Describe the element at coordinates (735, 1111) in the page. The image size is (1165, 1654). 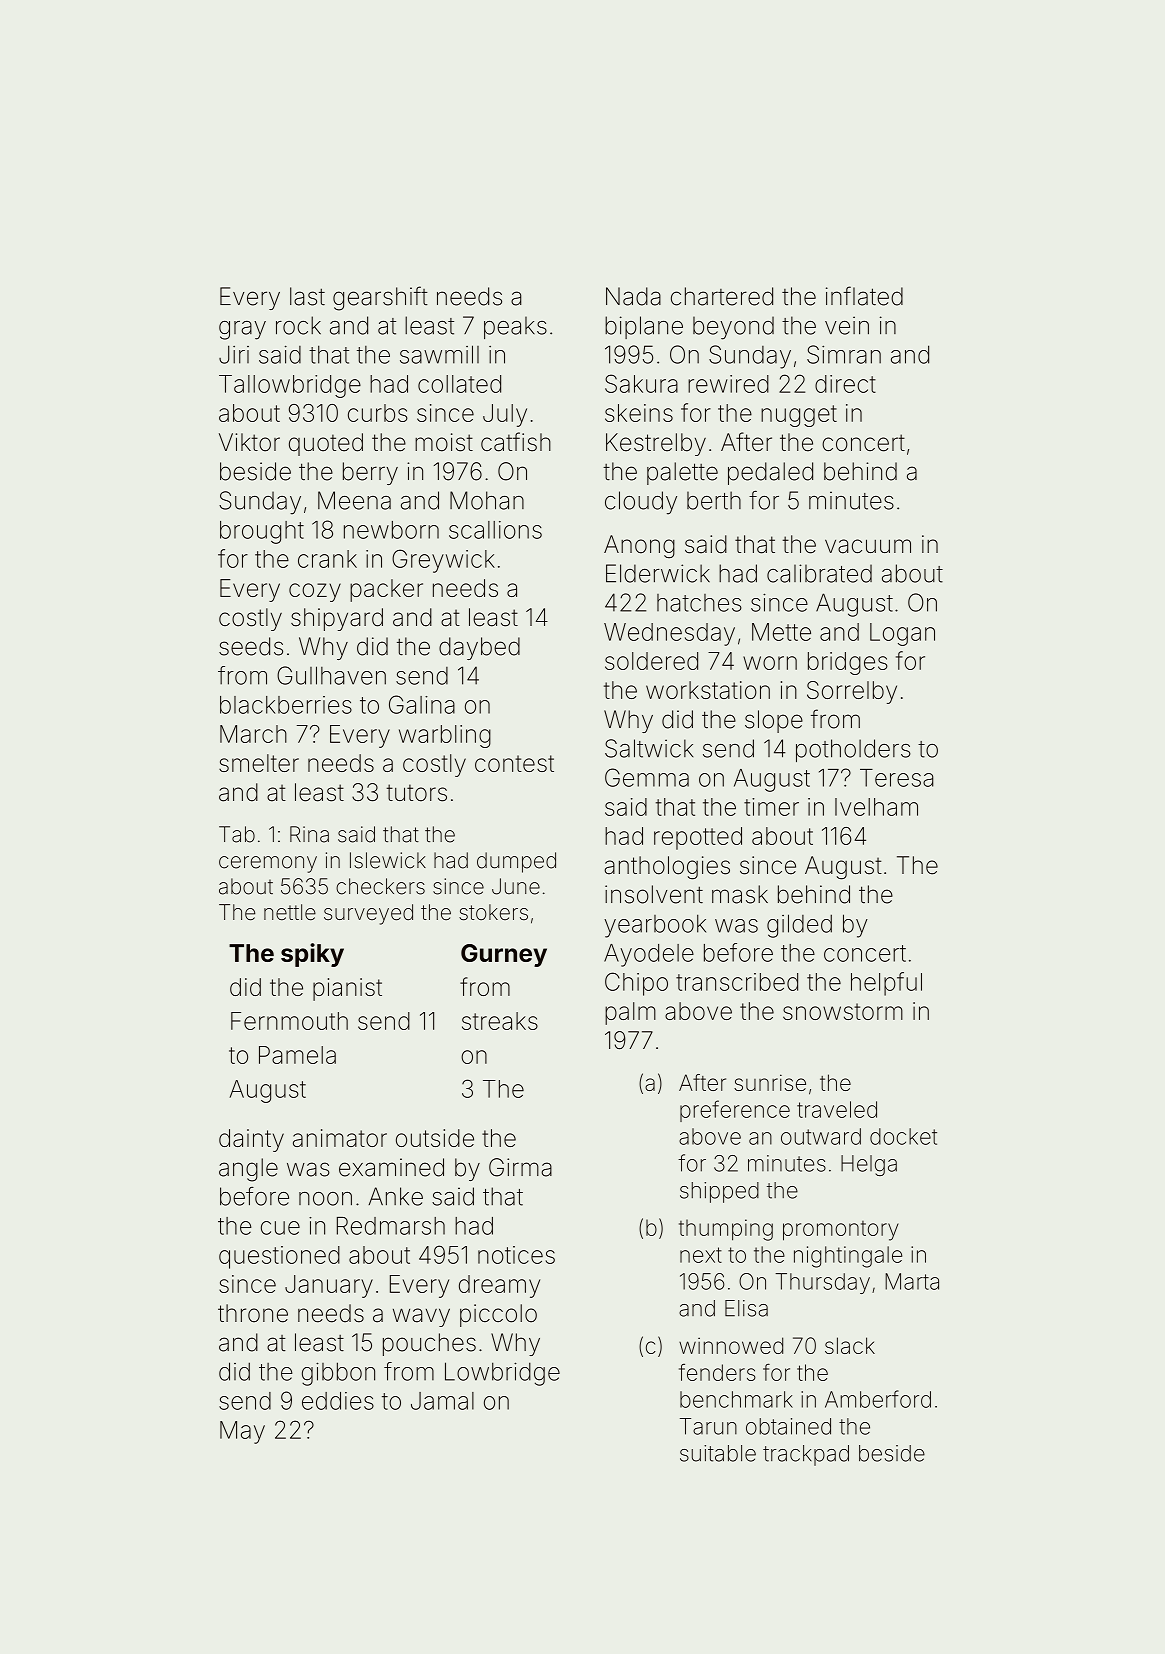
I see `preference` at that location.
